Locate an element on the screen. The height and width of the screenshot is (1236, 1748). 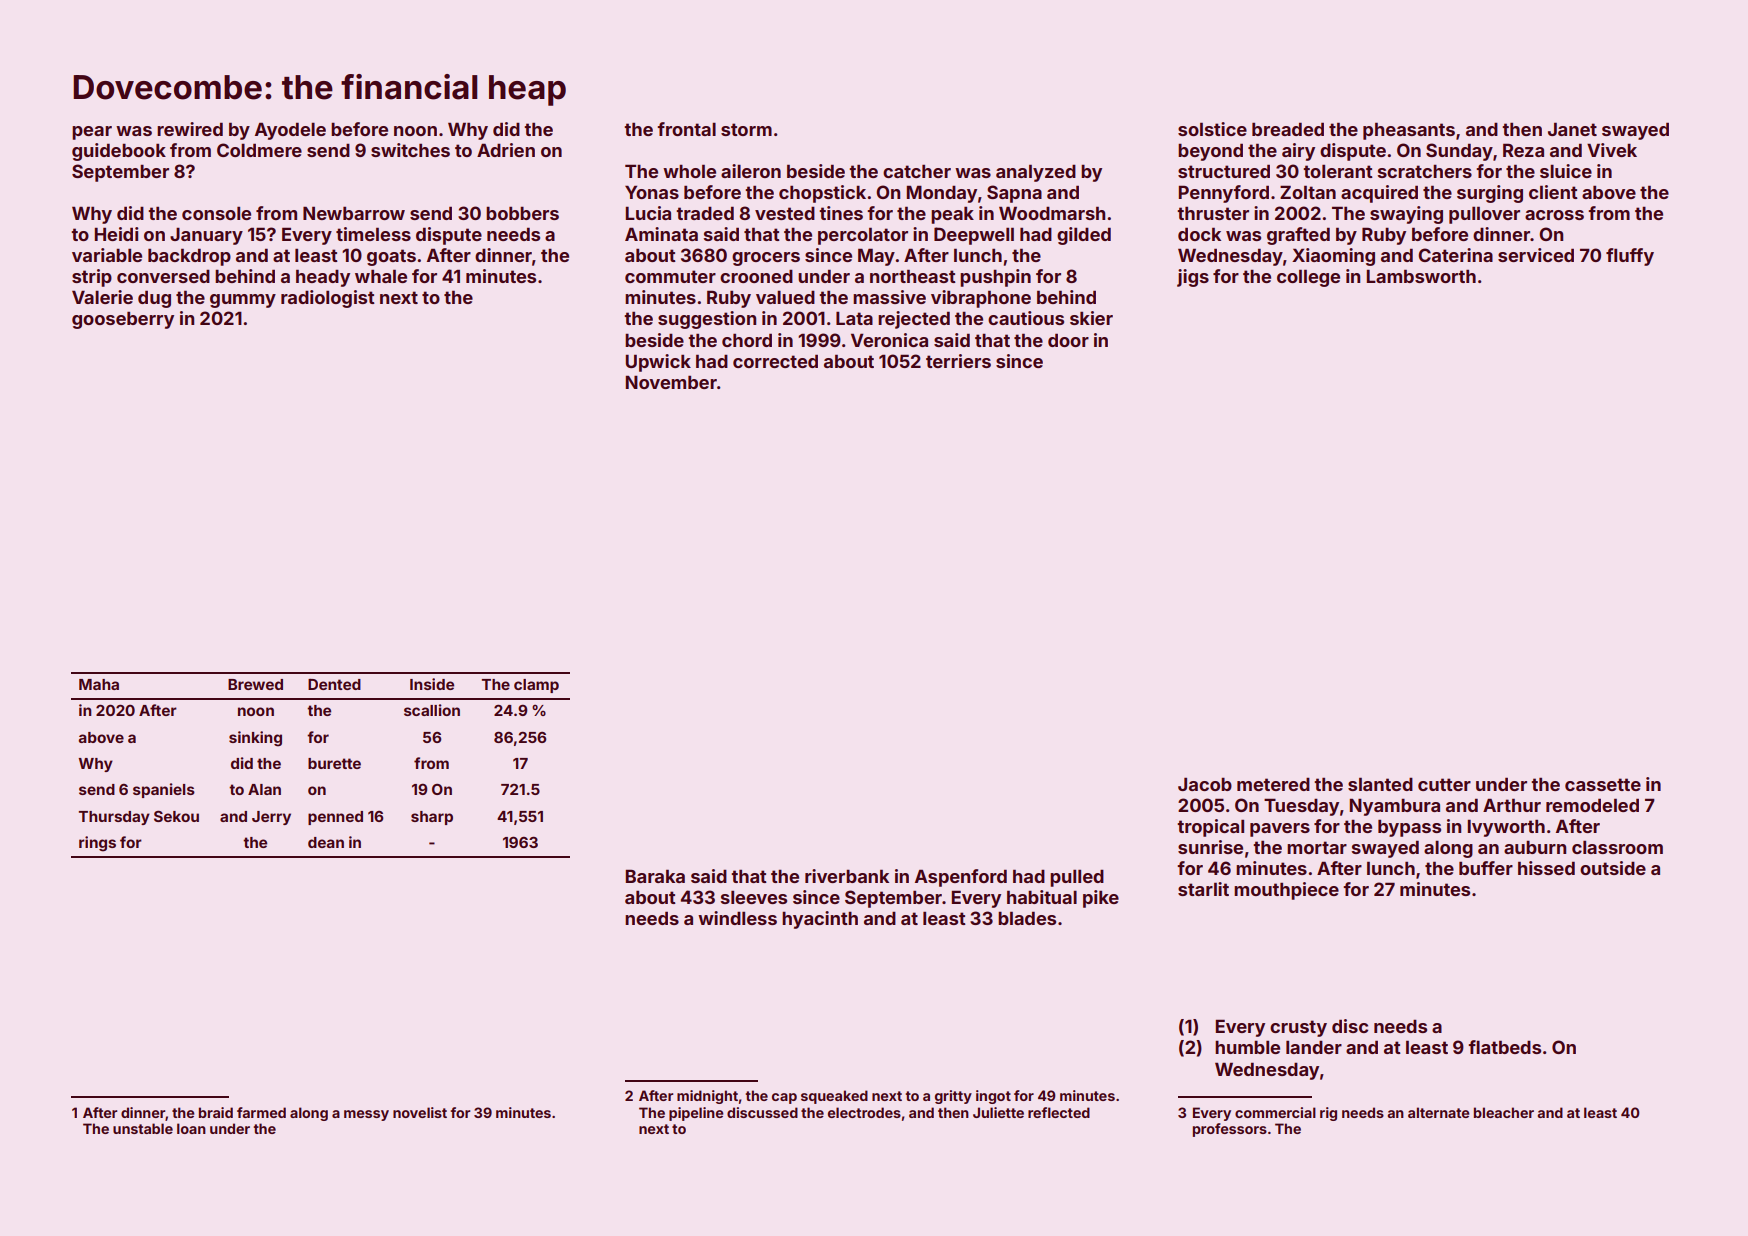
fluffy is located at coordinates (1630, 257).
